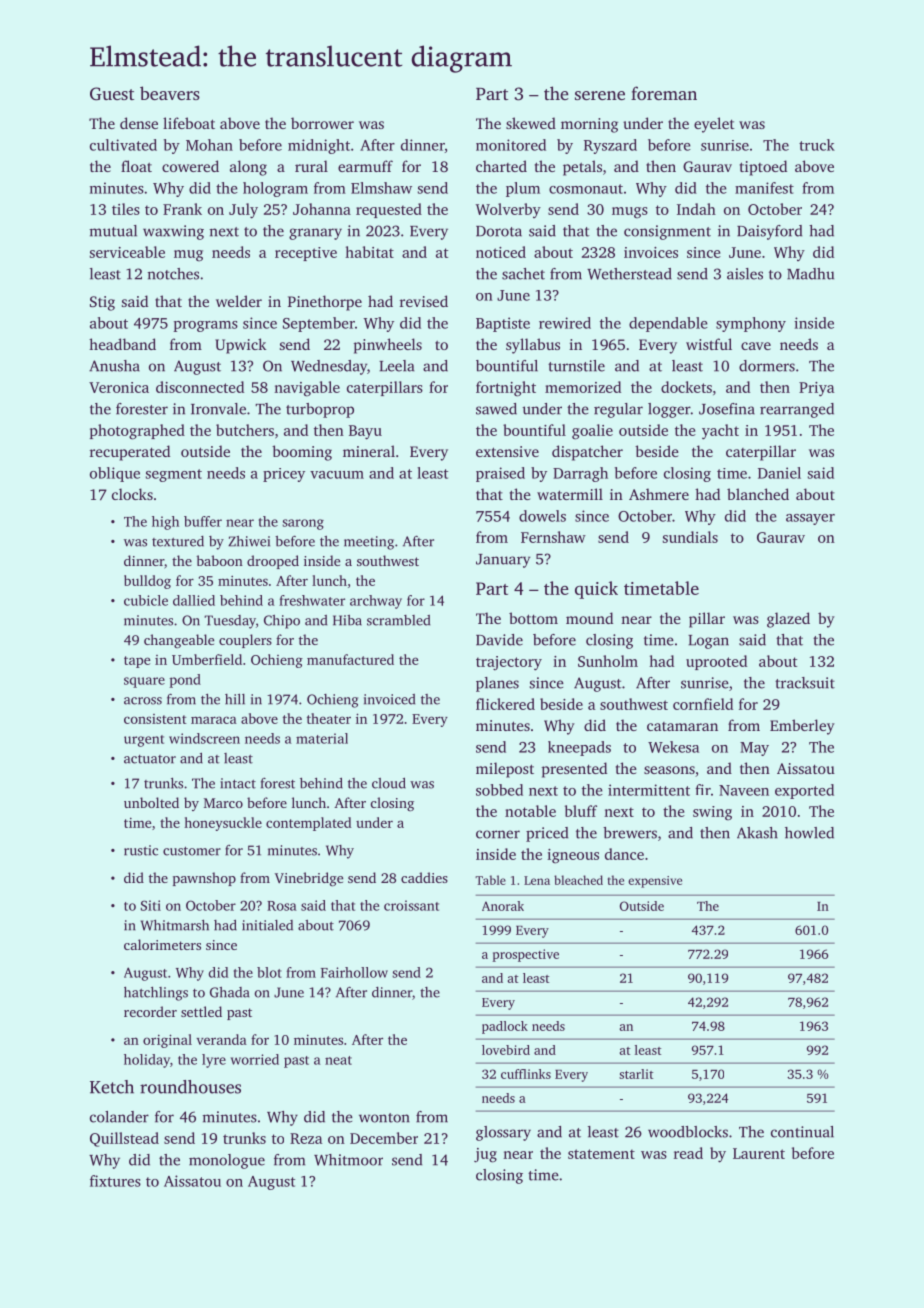  I want to click on wistful, so click(709, 344).
